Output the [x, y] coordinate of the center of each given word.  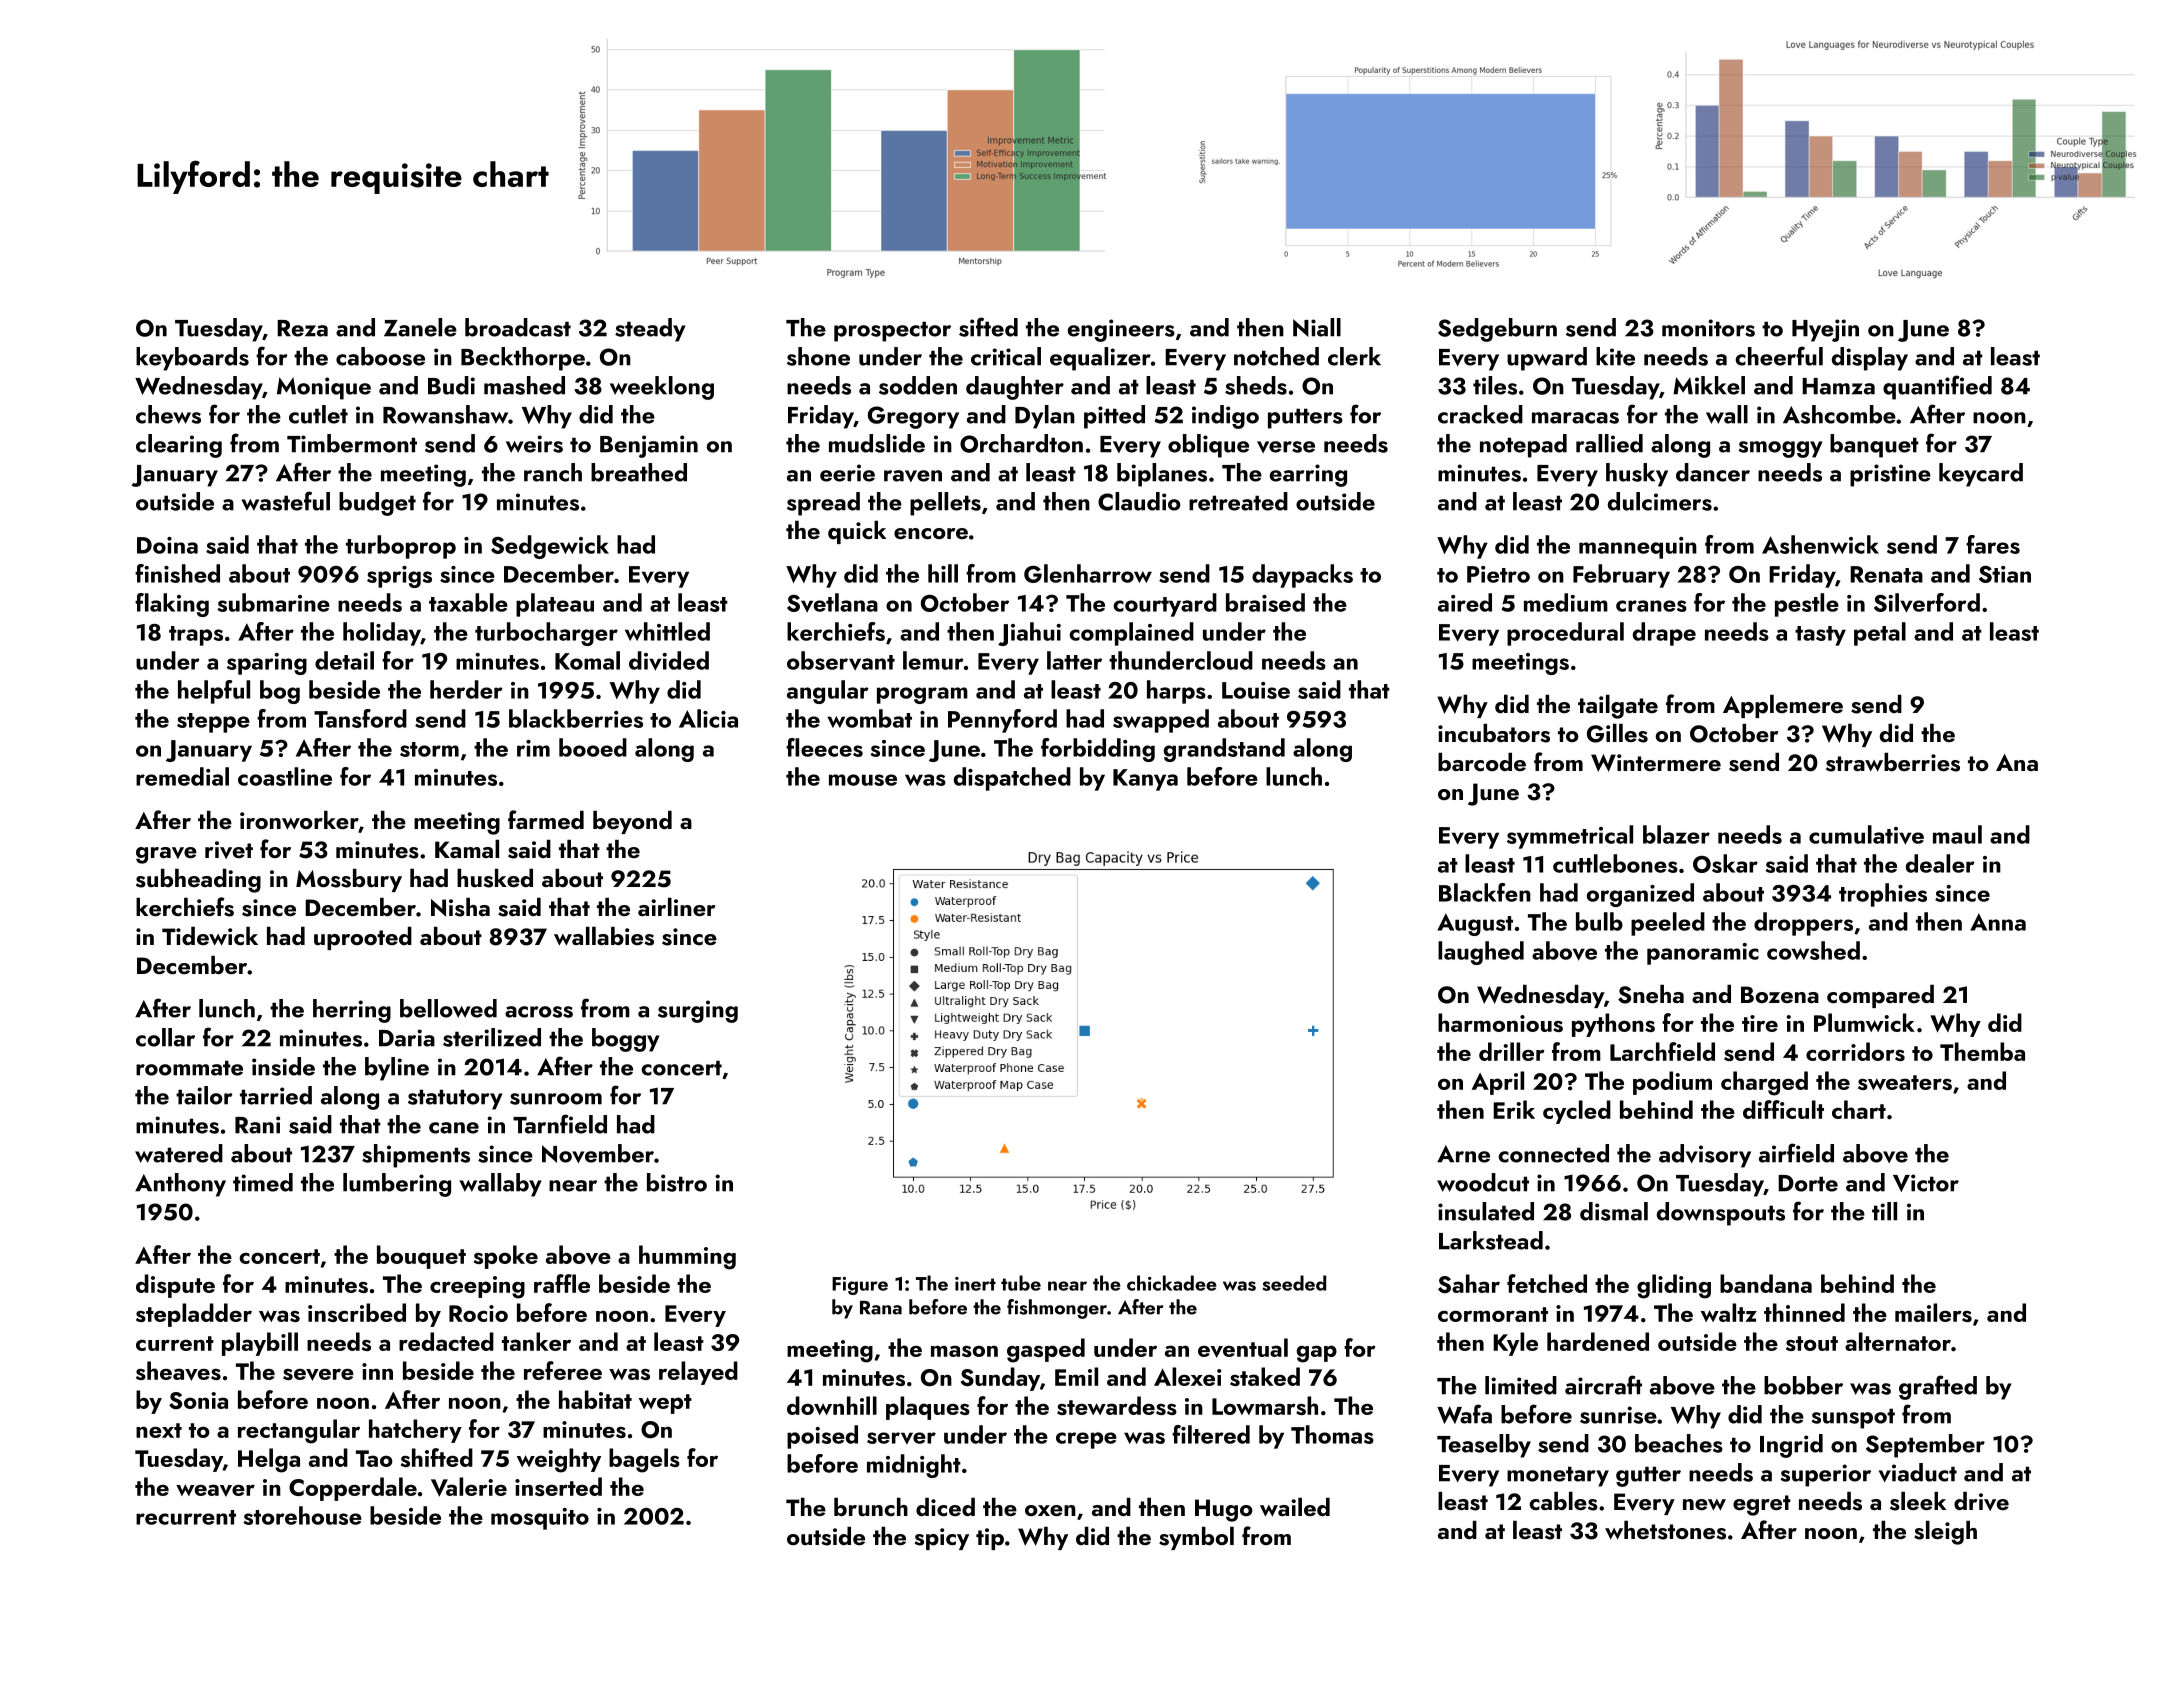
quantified [1937, 387]
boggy [626, 1040]
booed [593, 747]
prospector [892, 331]
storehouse [303, 1515]
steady [650, 330]
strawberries [1893, 762]
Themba [1982, 1051]
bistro [677, 1182]
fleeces [824, 747]
